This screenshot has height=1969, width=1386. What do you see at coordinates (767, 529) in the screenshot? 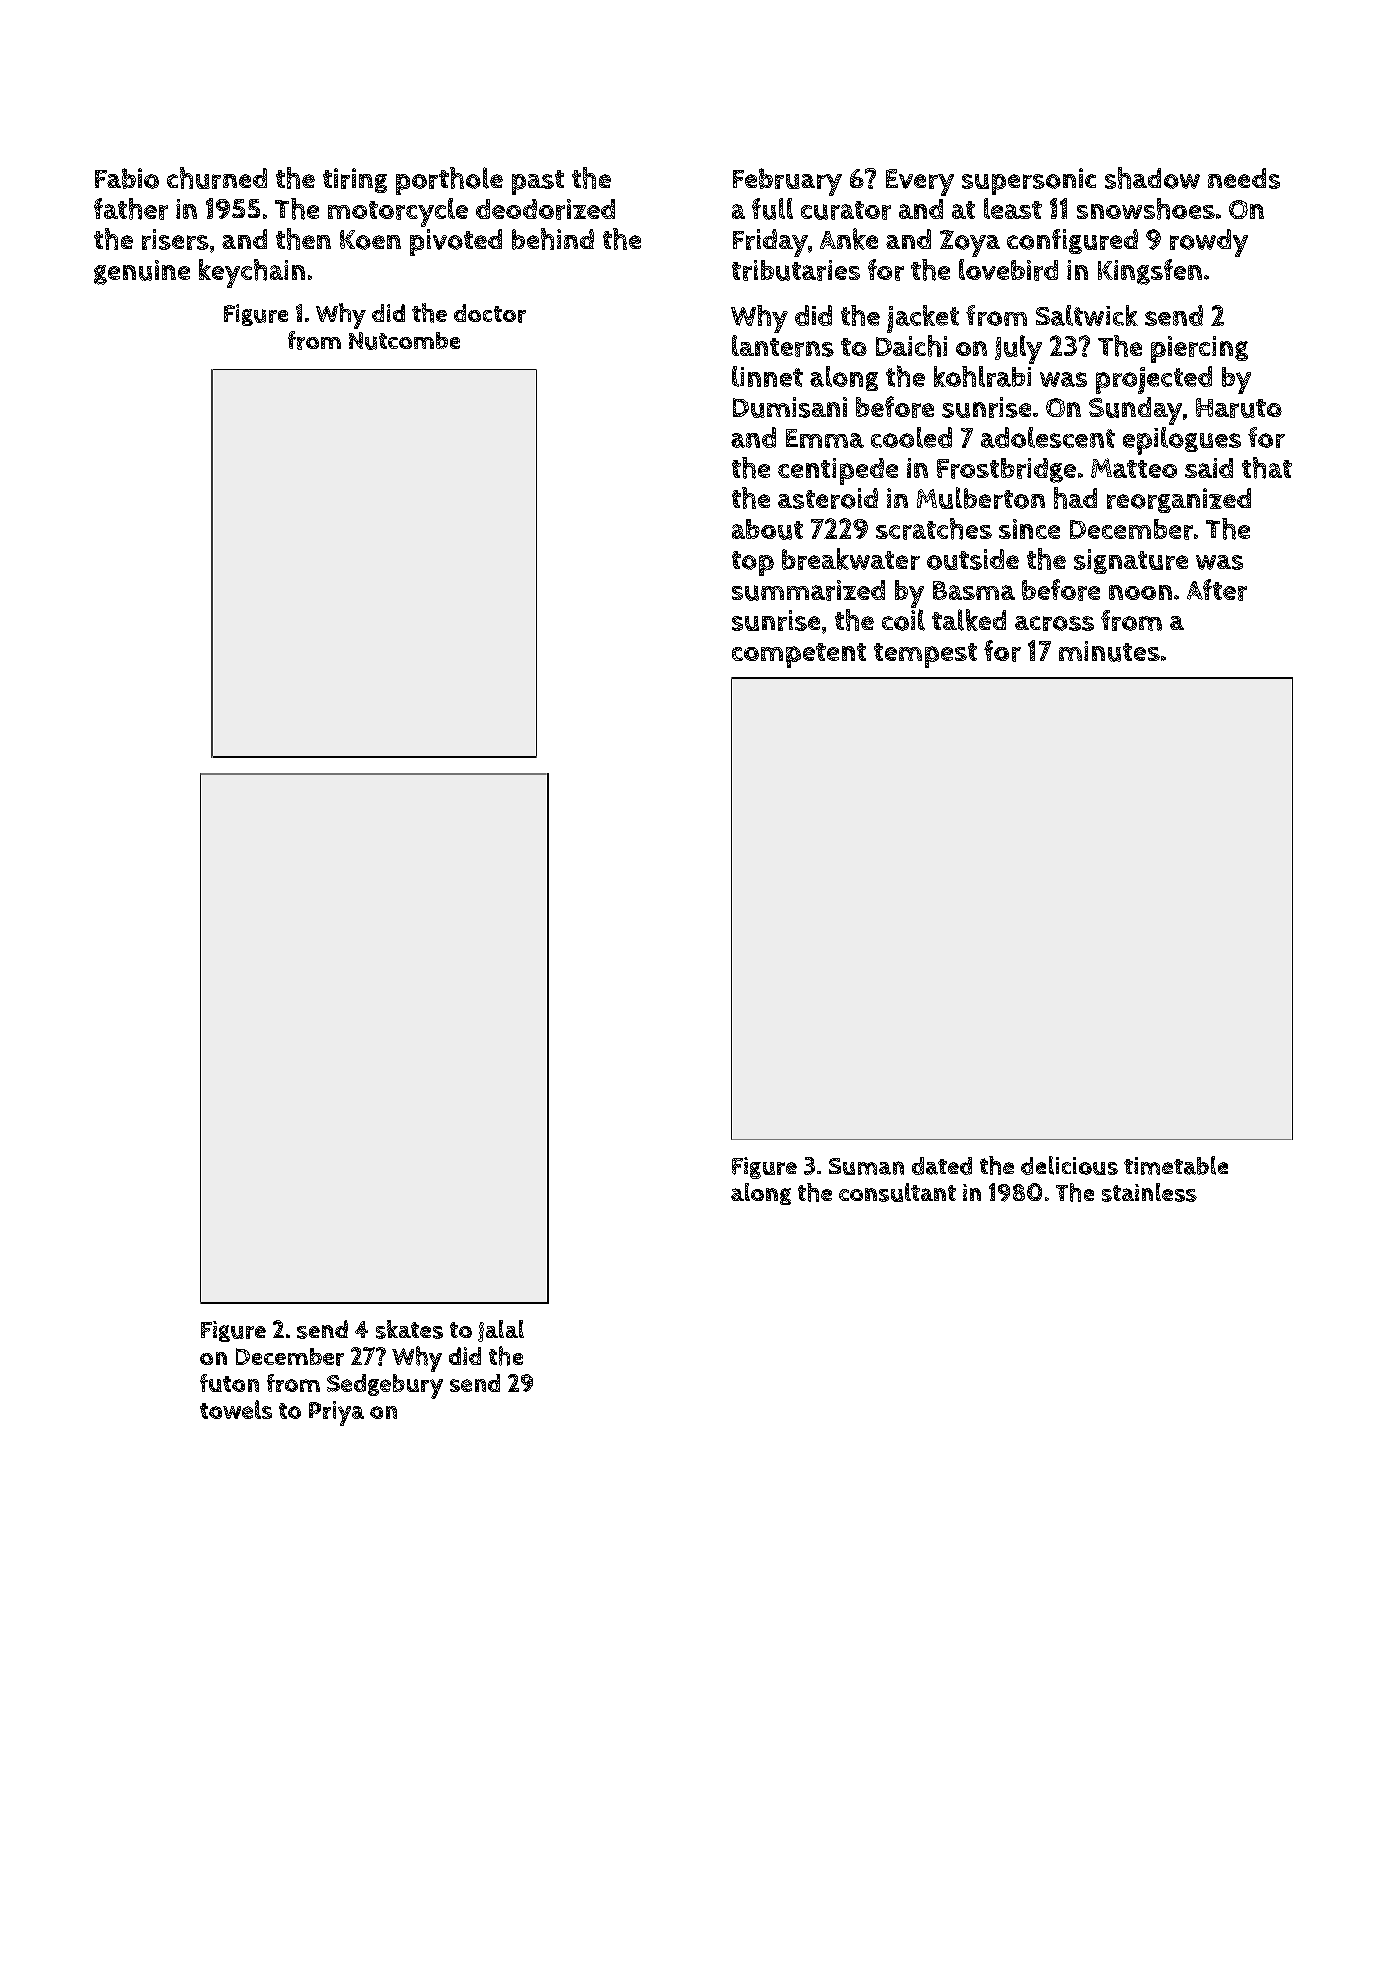
I see `about` at bounding box center [767, 529].
